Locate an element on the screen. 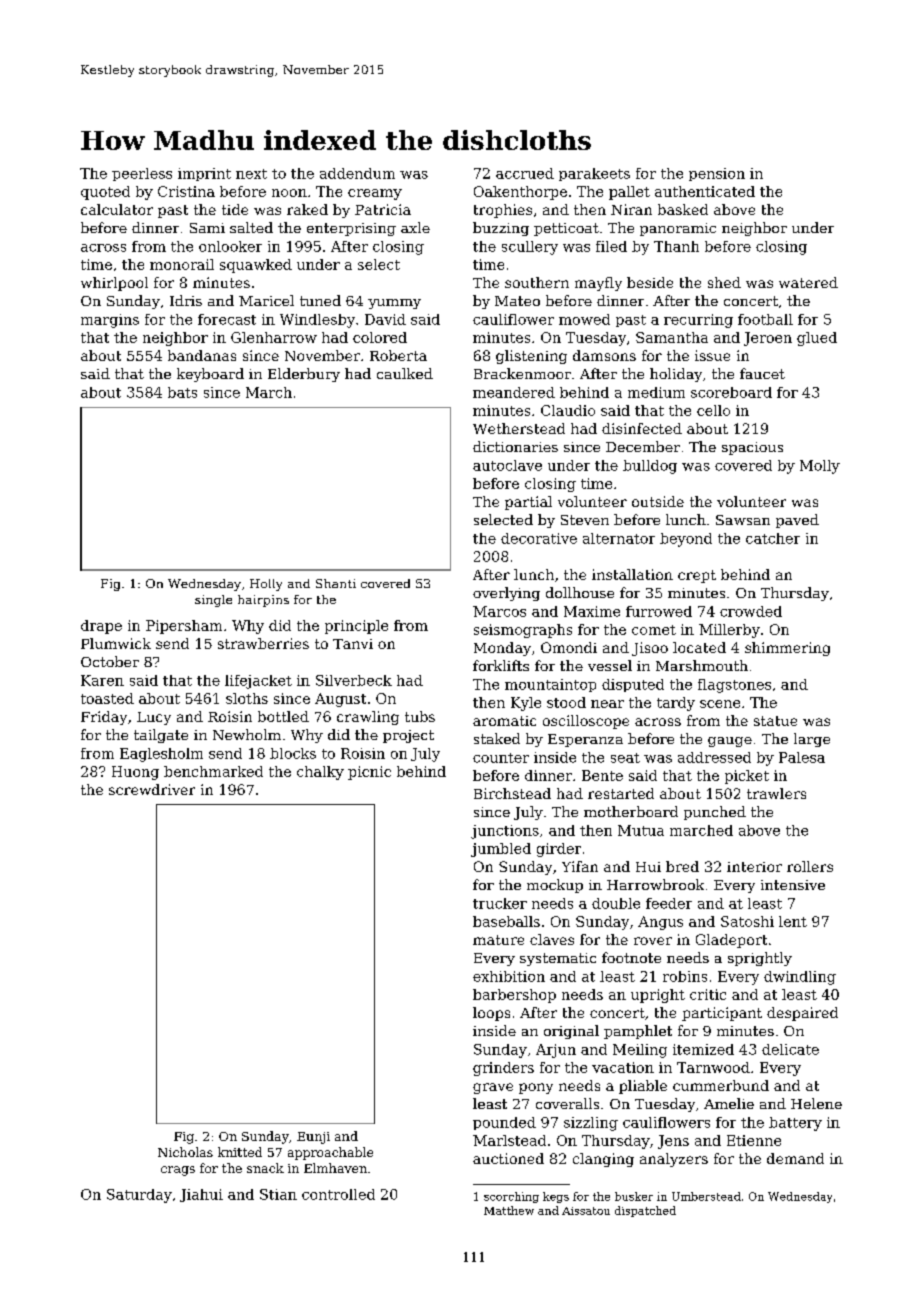 Image resolution: width=924 pixels, height=1308 pixels. Oakenthorpe is located at coordinates (520, 193).
